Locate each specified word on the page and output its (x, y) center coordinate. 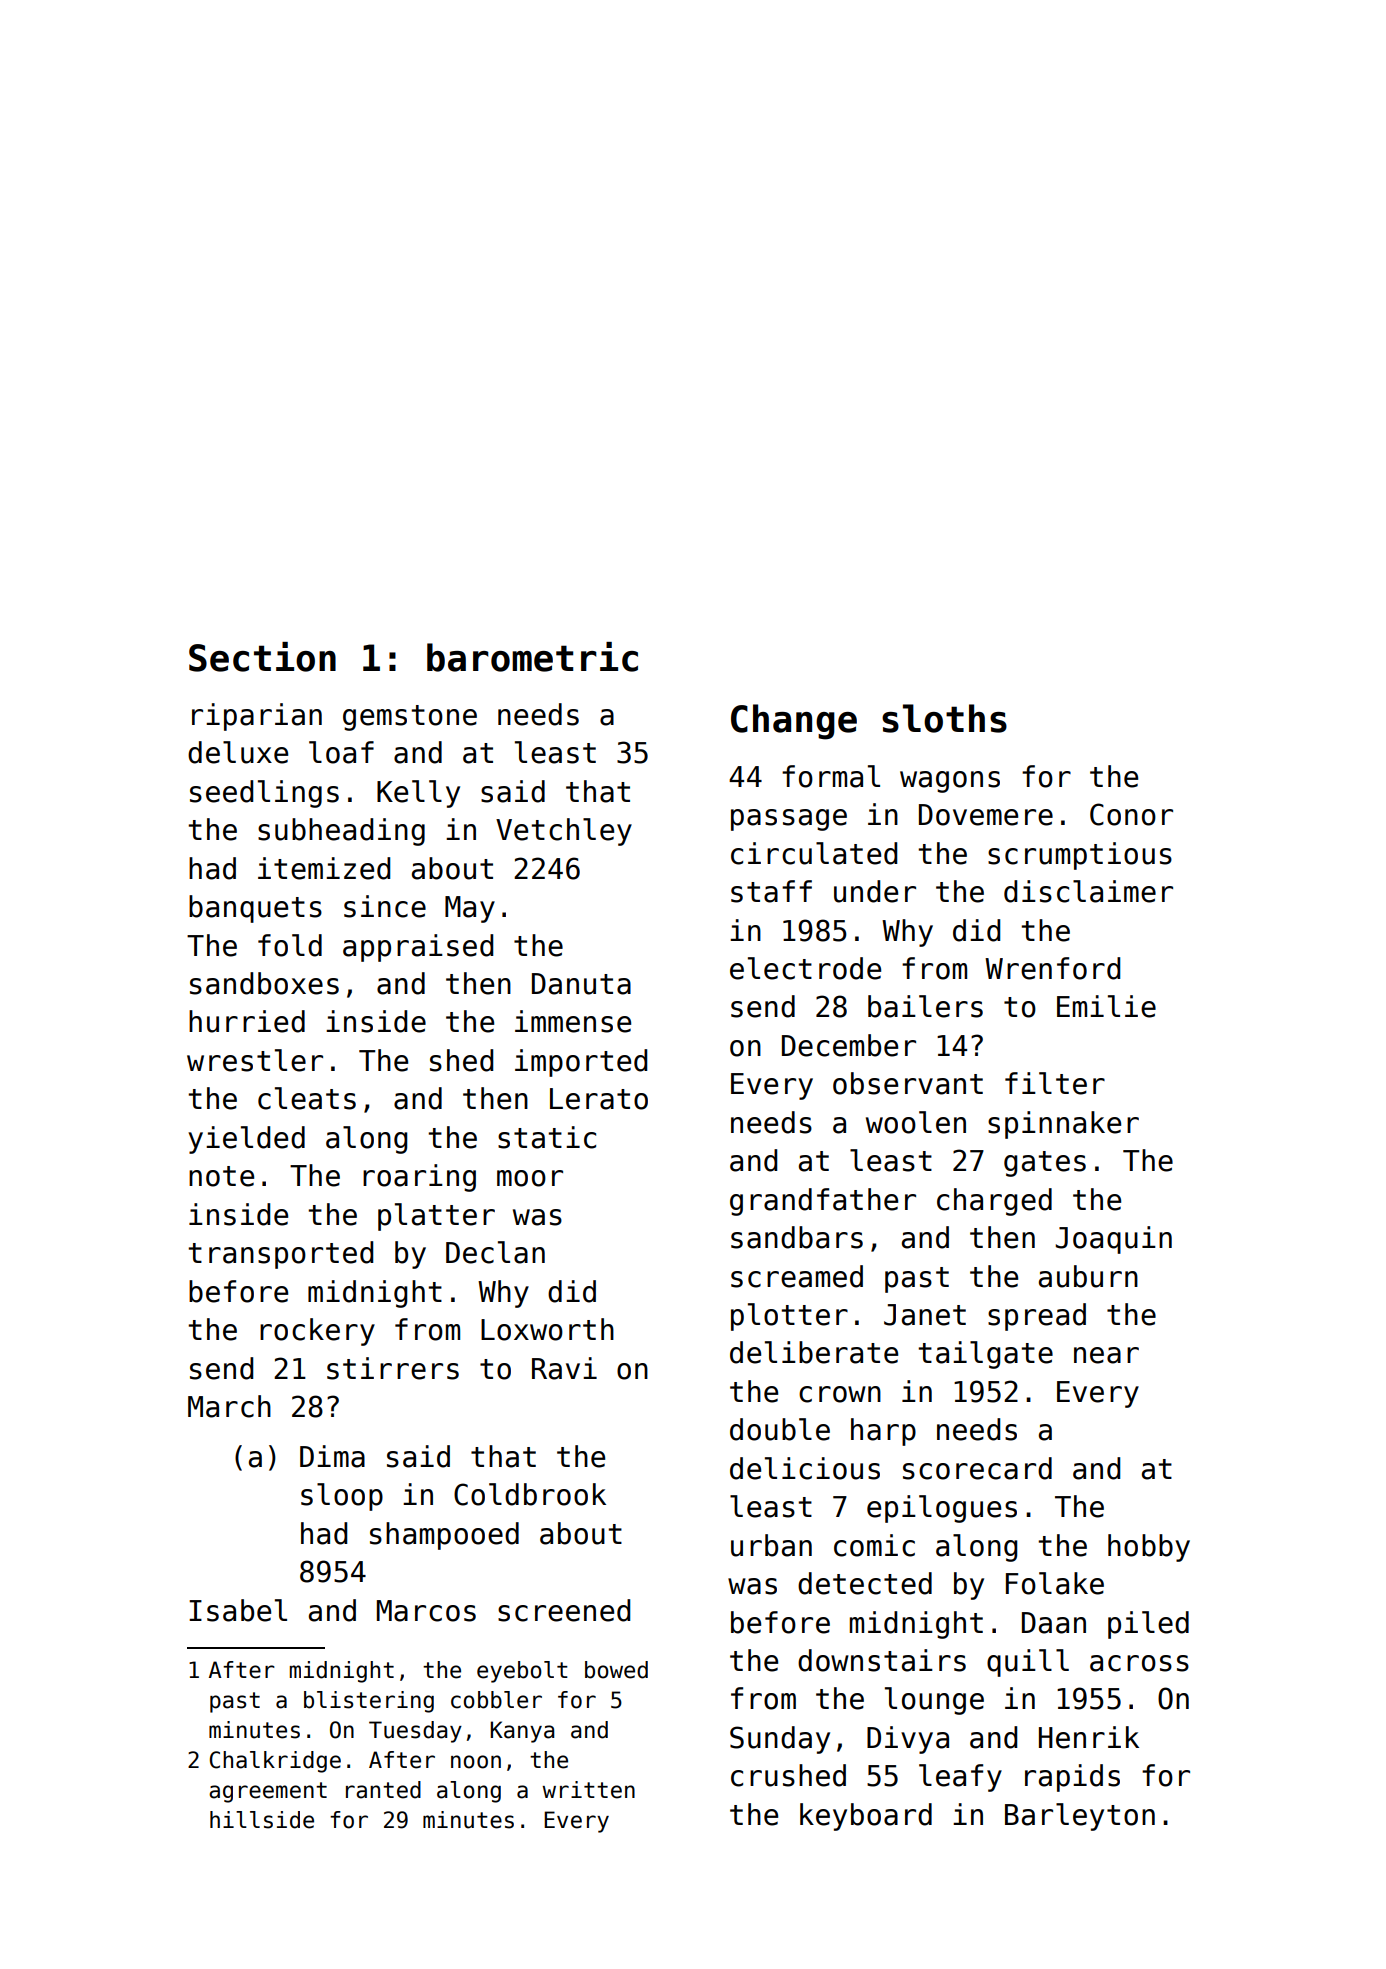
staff (771, 891)
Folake (1055, 1583)
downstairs (882, 1660)
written (588, 1790)
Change (794, 722)
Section (262, 657)
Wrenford (1052, 968)
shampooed (444, 1536)
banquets (255, 909)
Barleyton (1080, 1817)
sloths (944, 718)
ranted (383, 1790)
